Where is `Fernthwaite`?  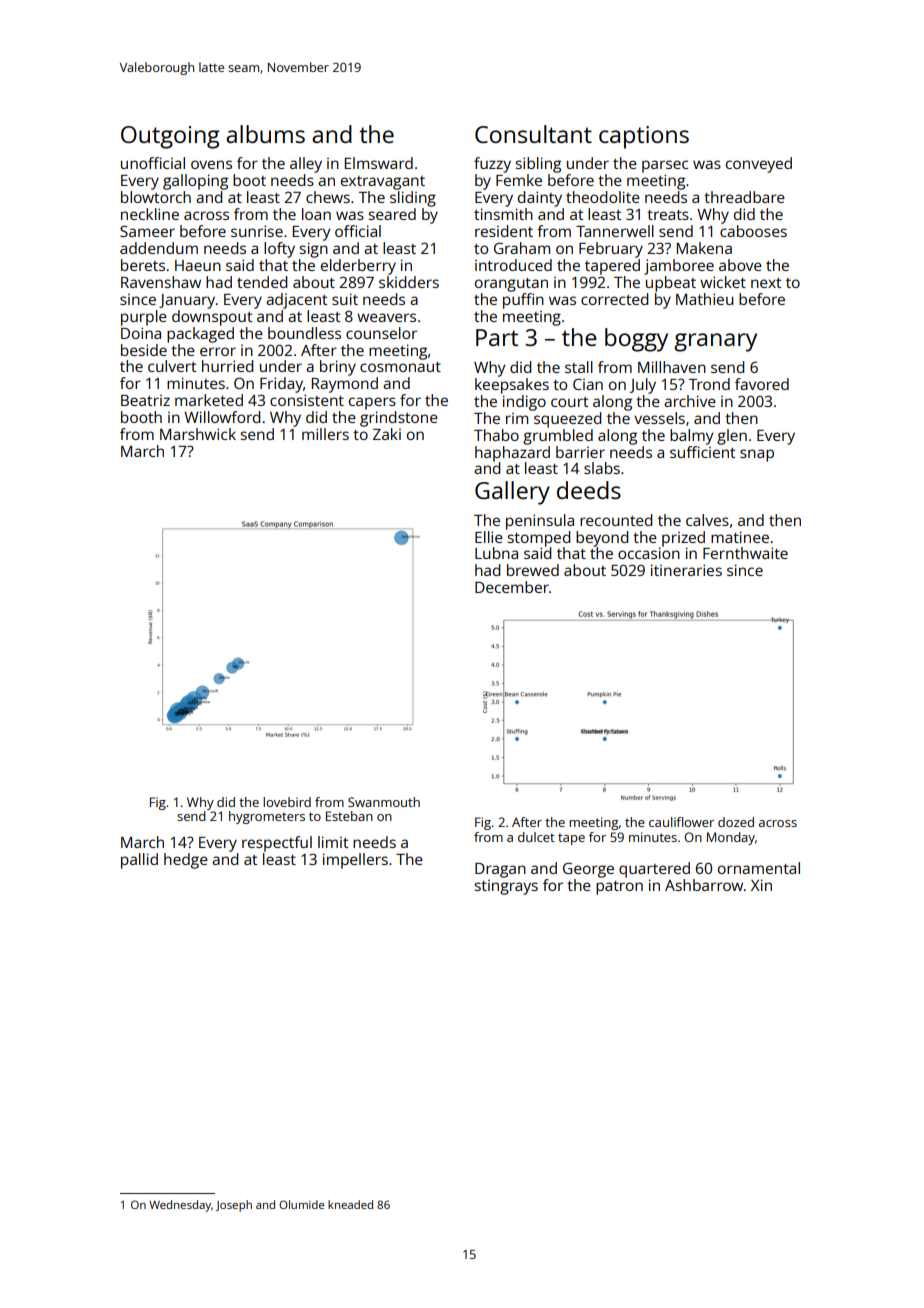
Fernthwaite is located at coordinates (745, 553).
